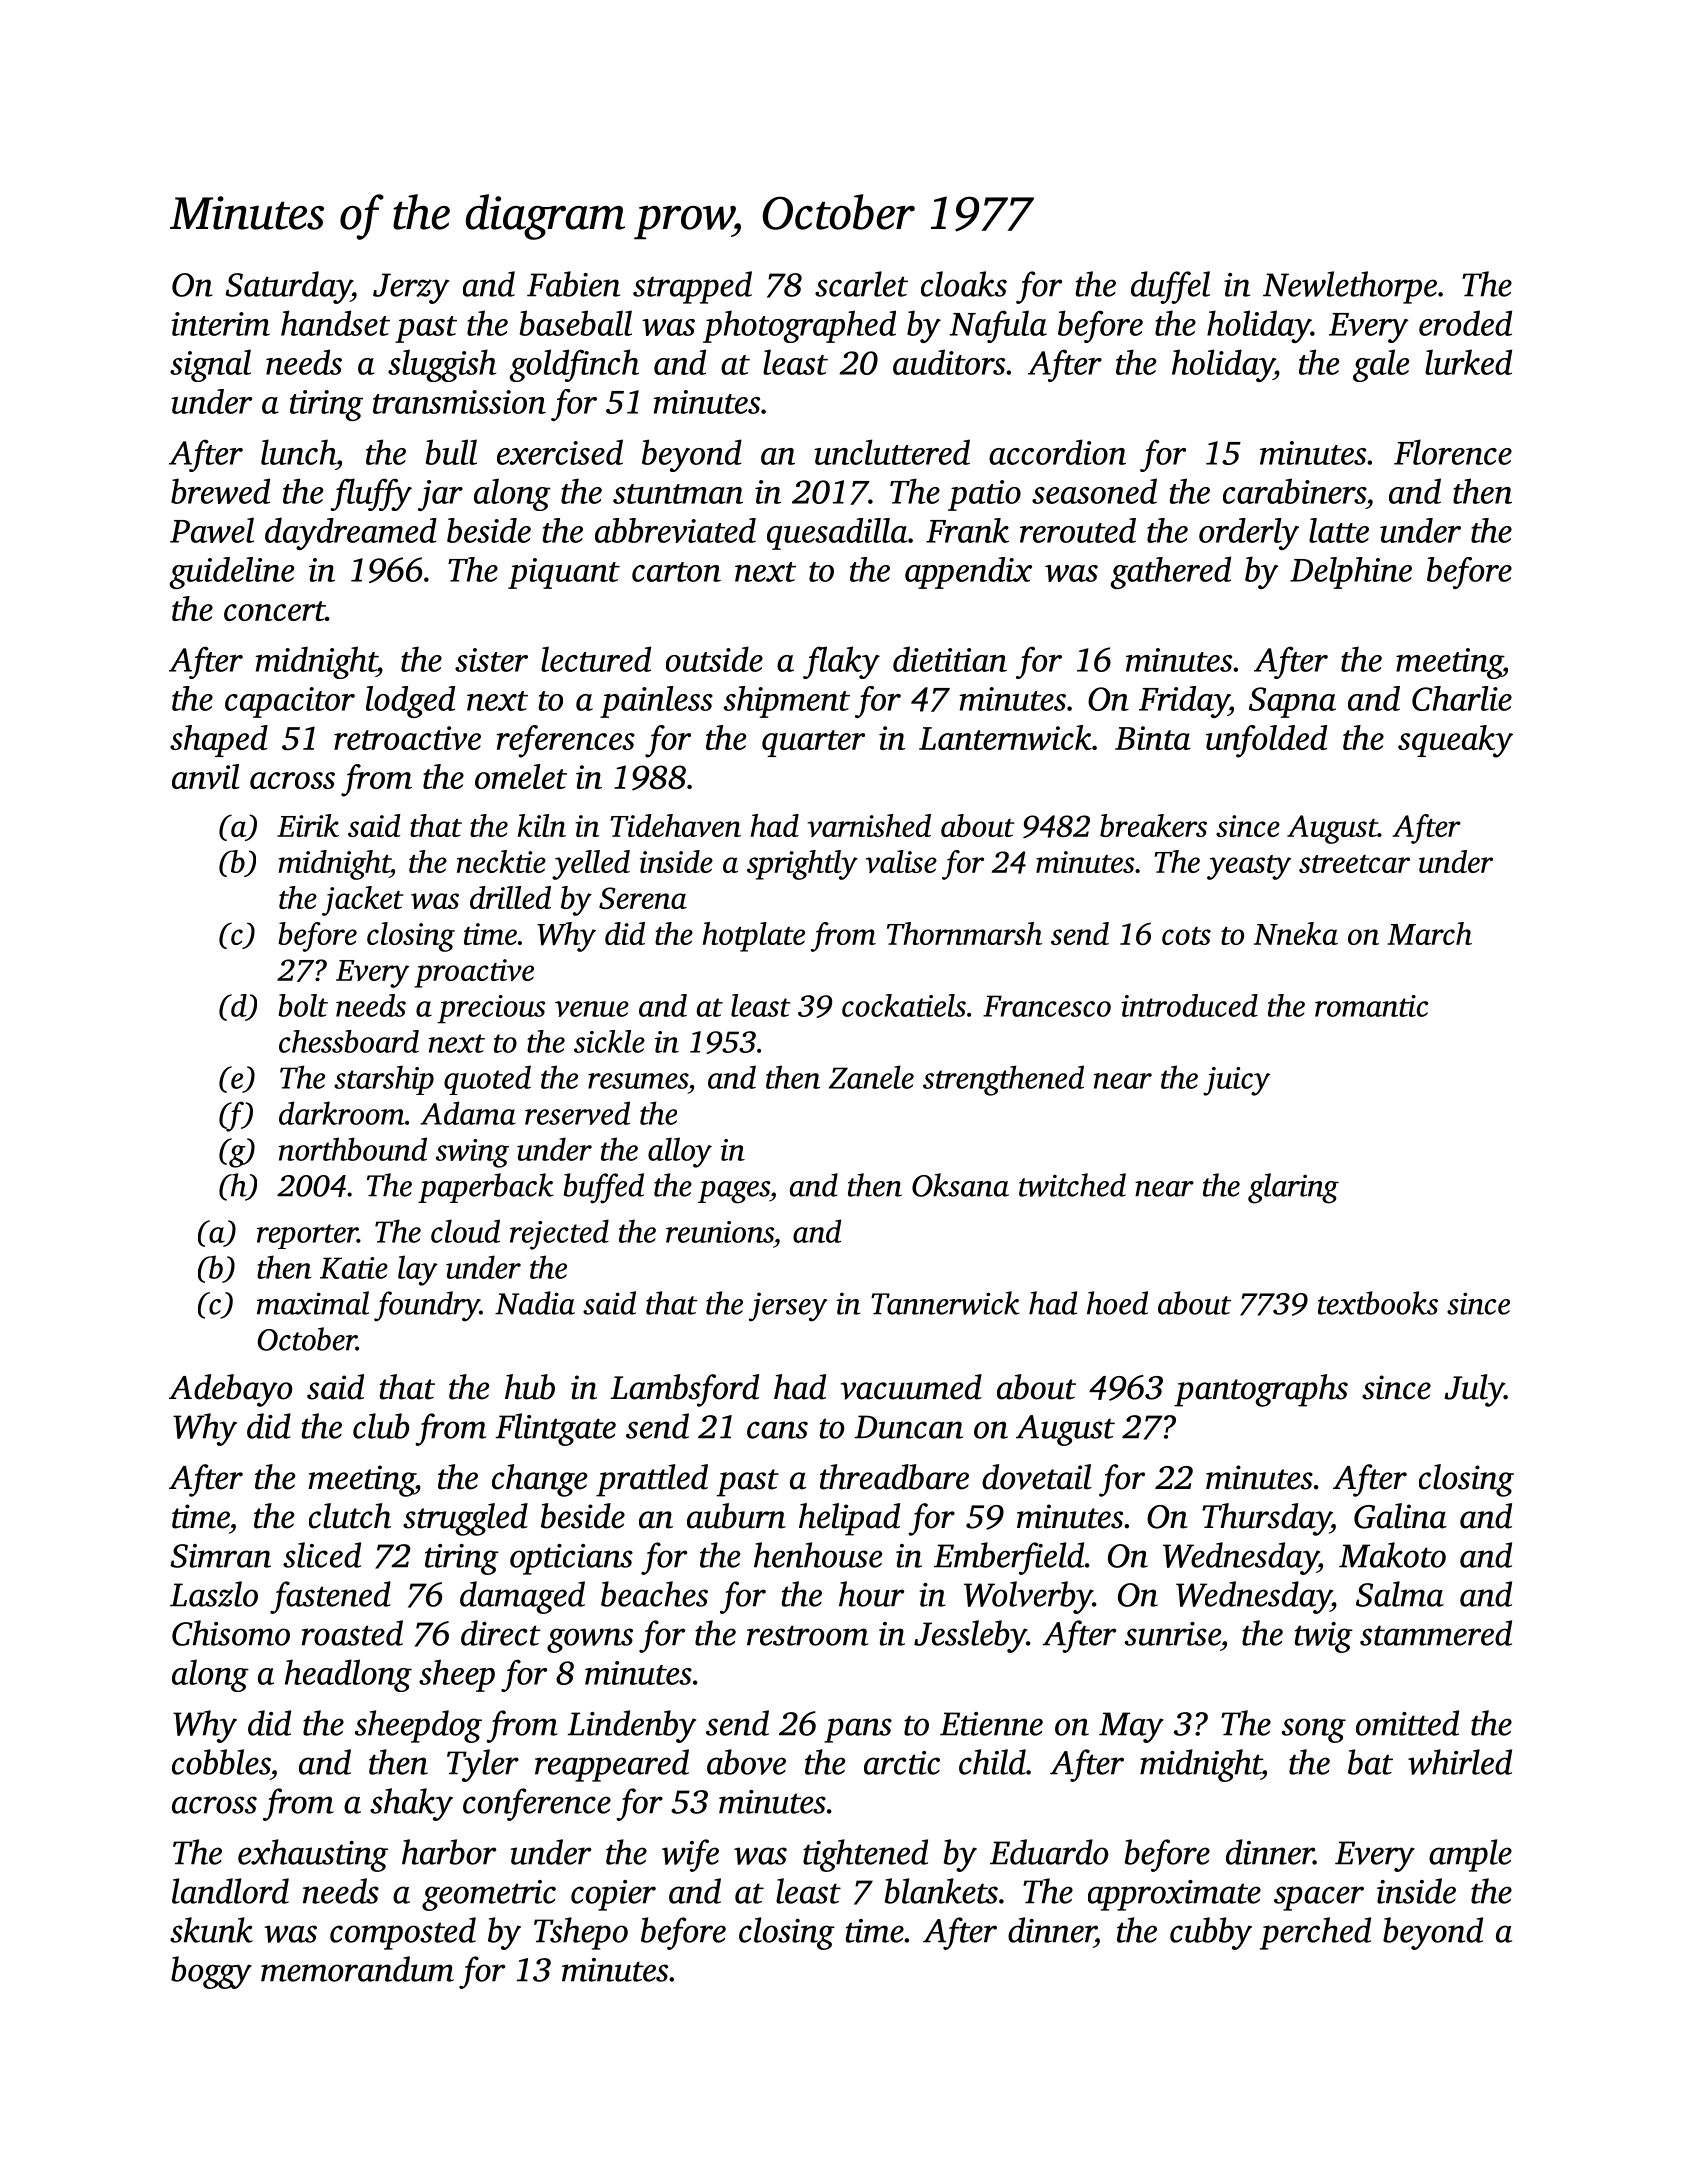  Describe the element at coordinates (1037, 1477) in the screenshot. I see `dovetail` at that location.
